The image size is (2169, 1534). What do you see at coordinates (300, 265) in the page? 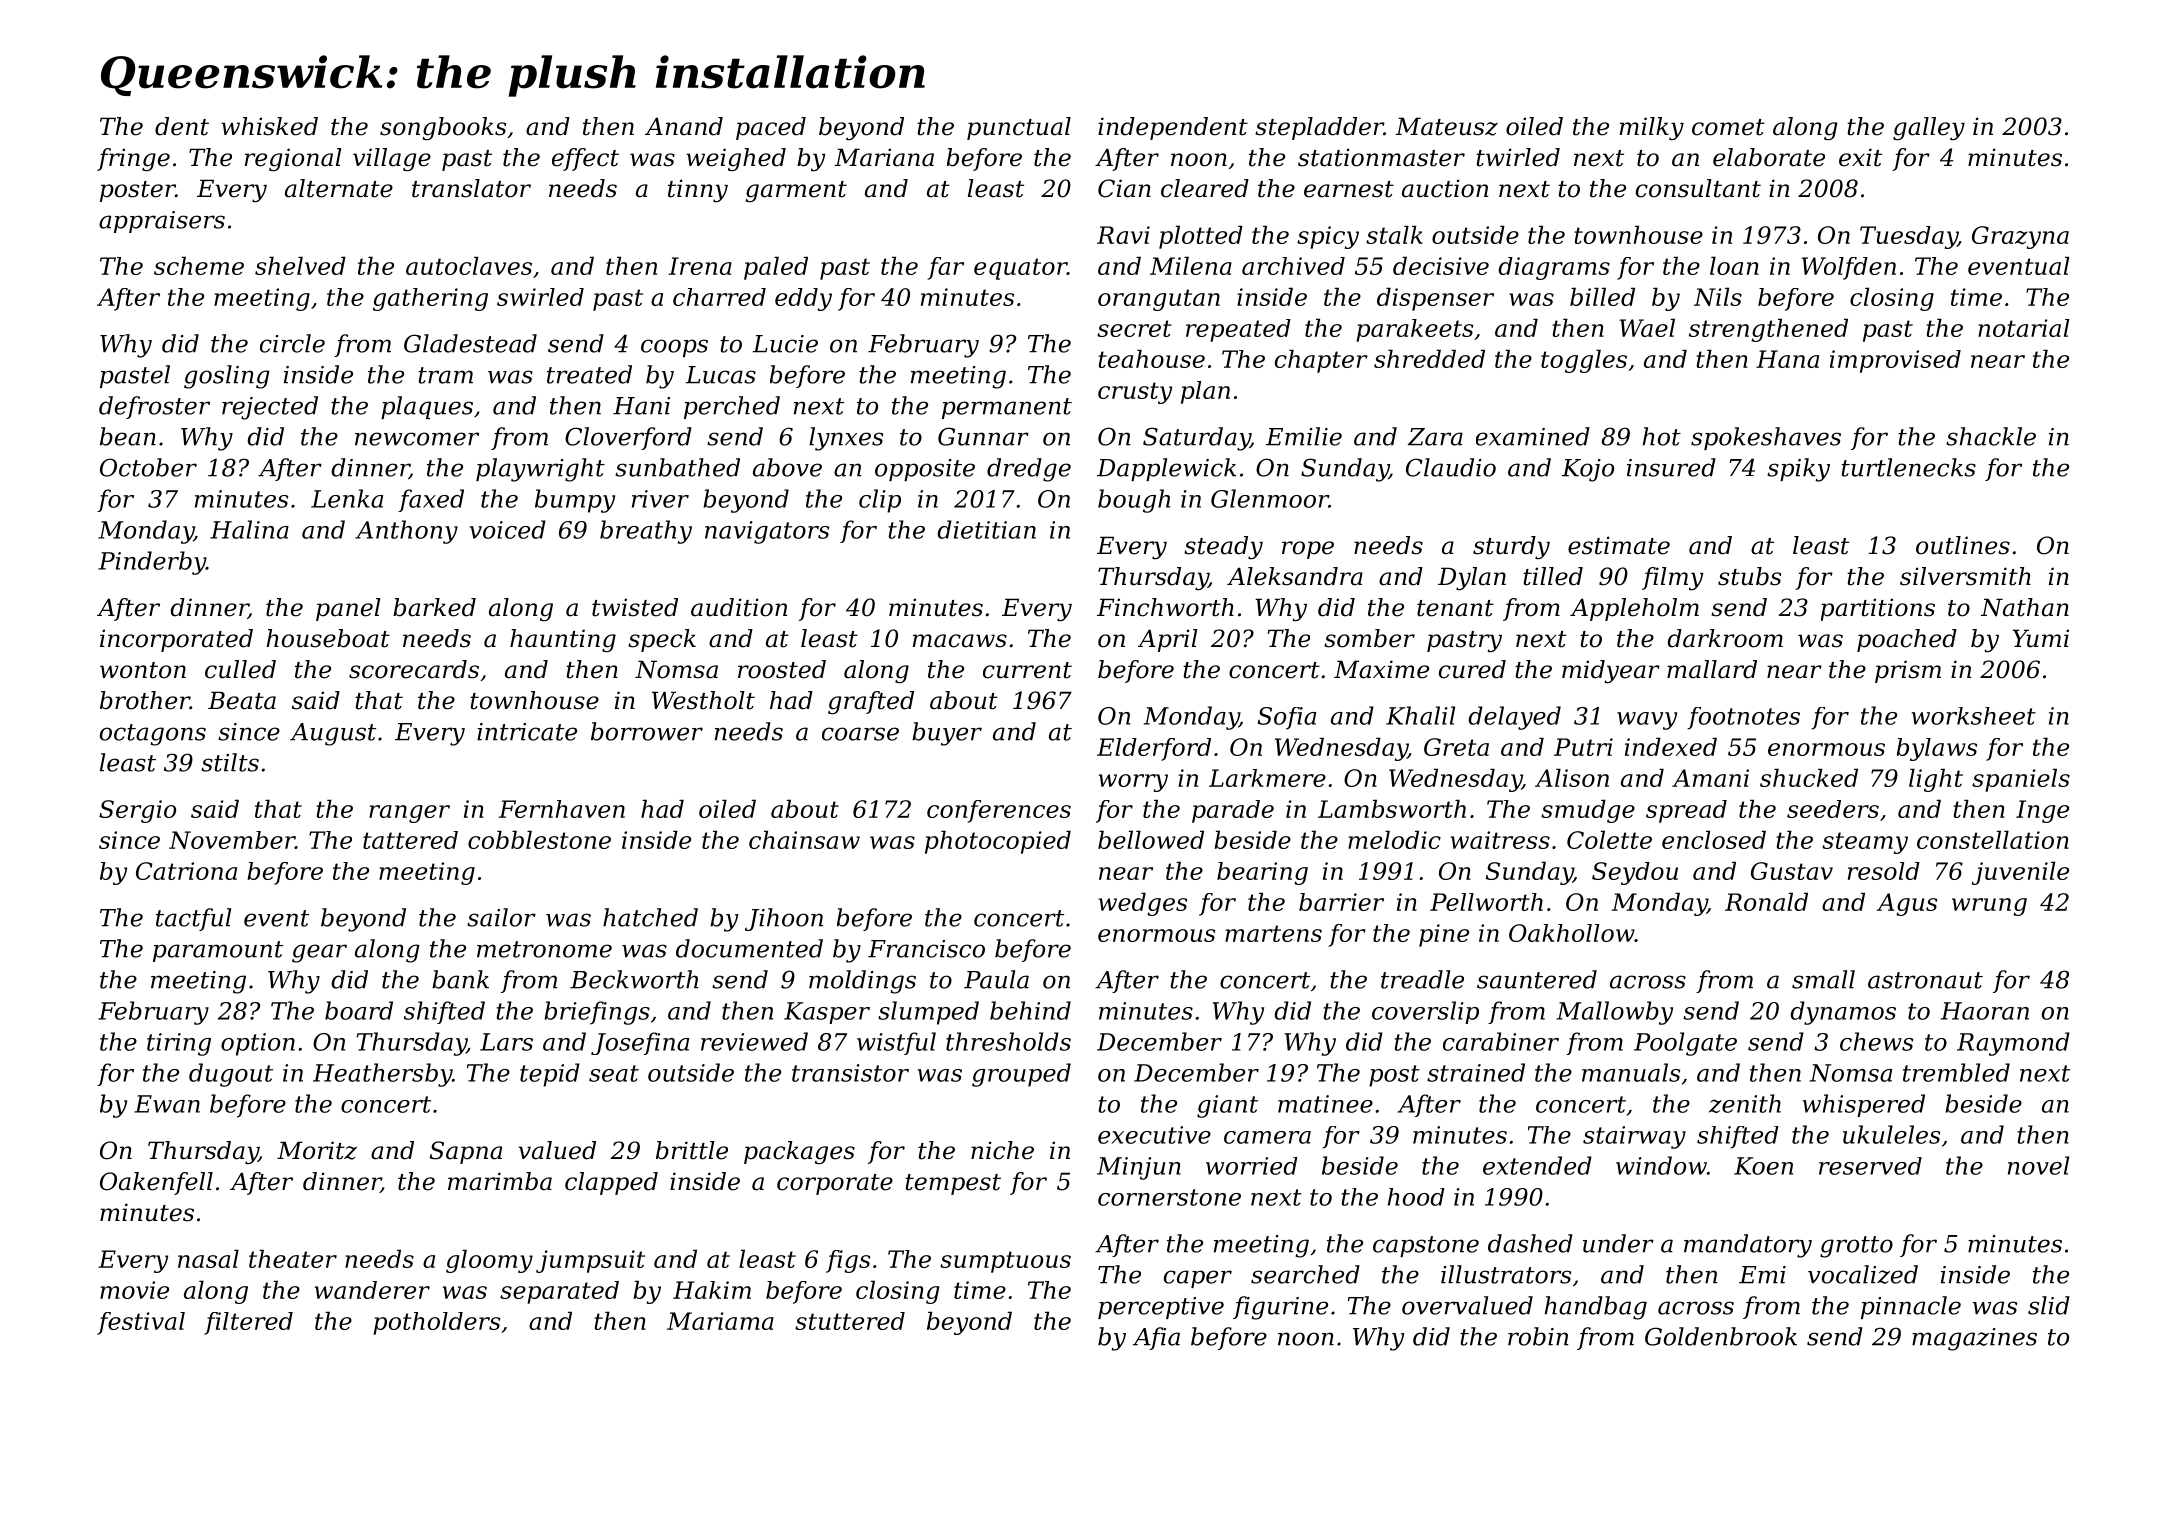
I see `shelved` at bounding box center [300, 265].
